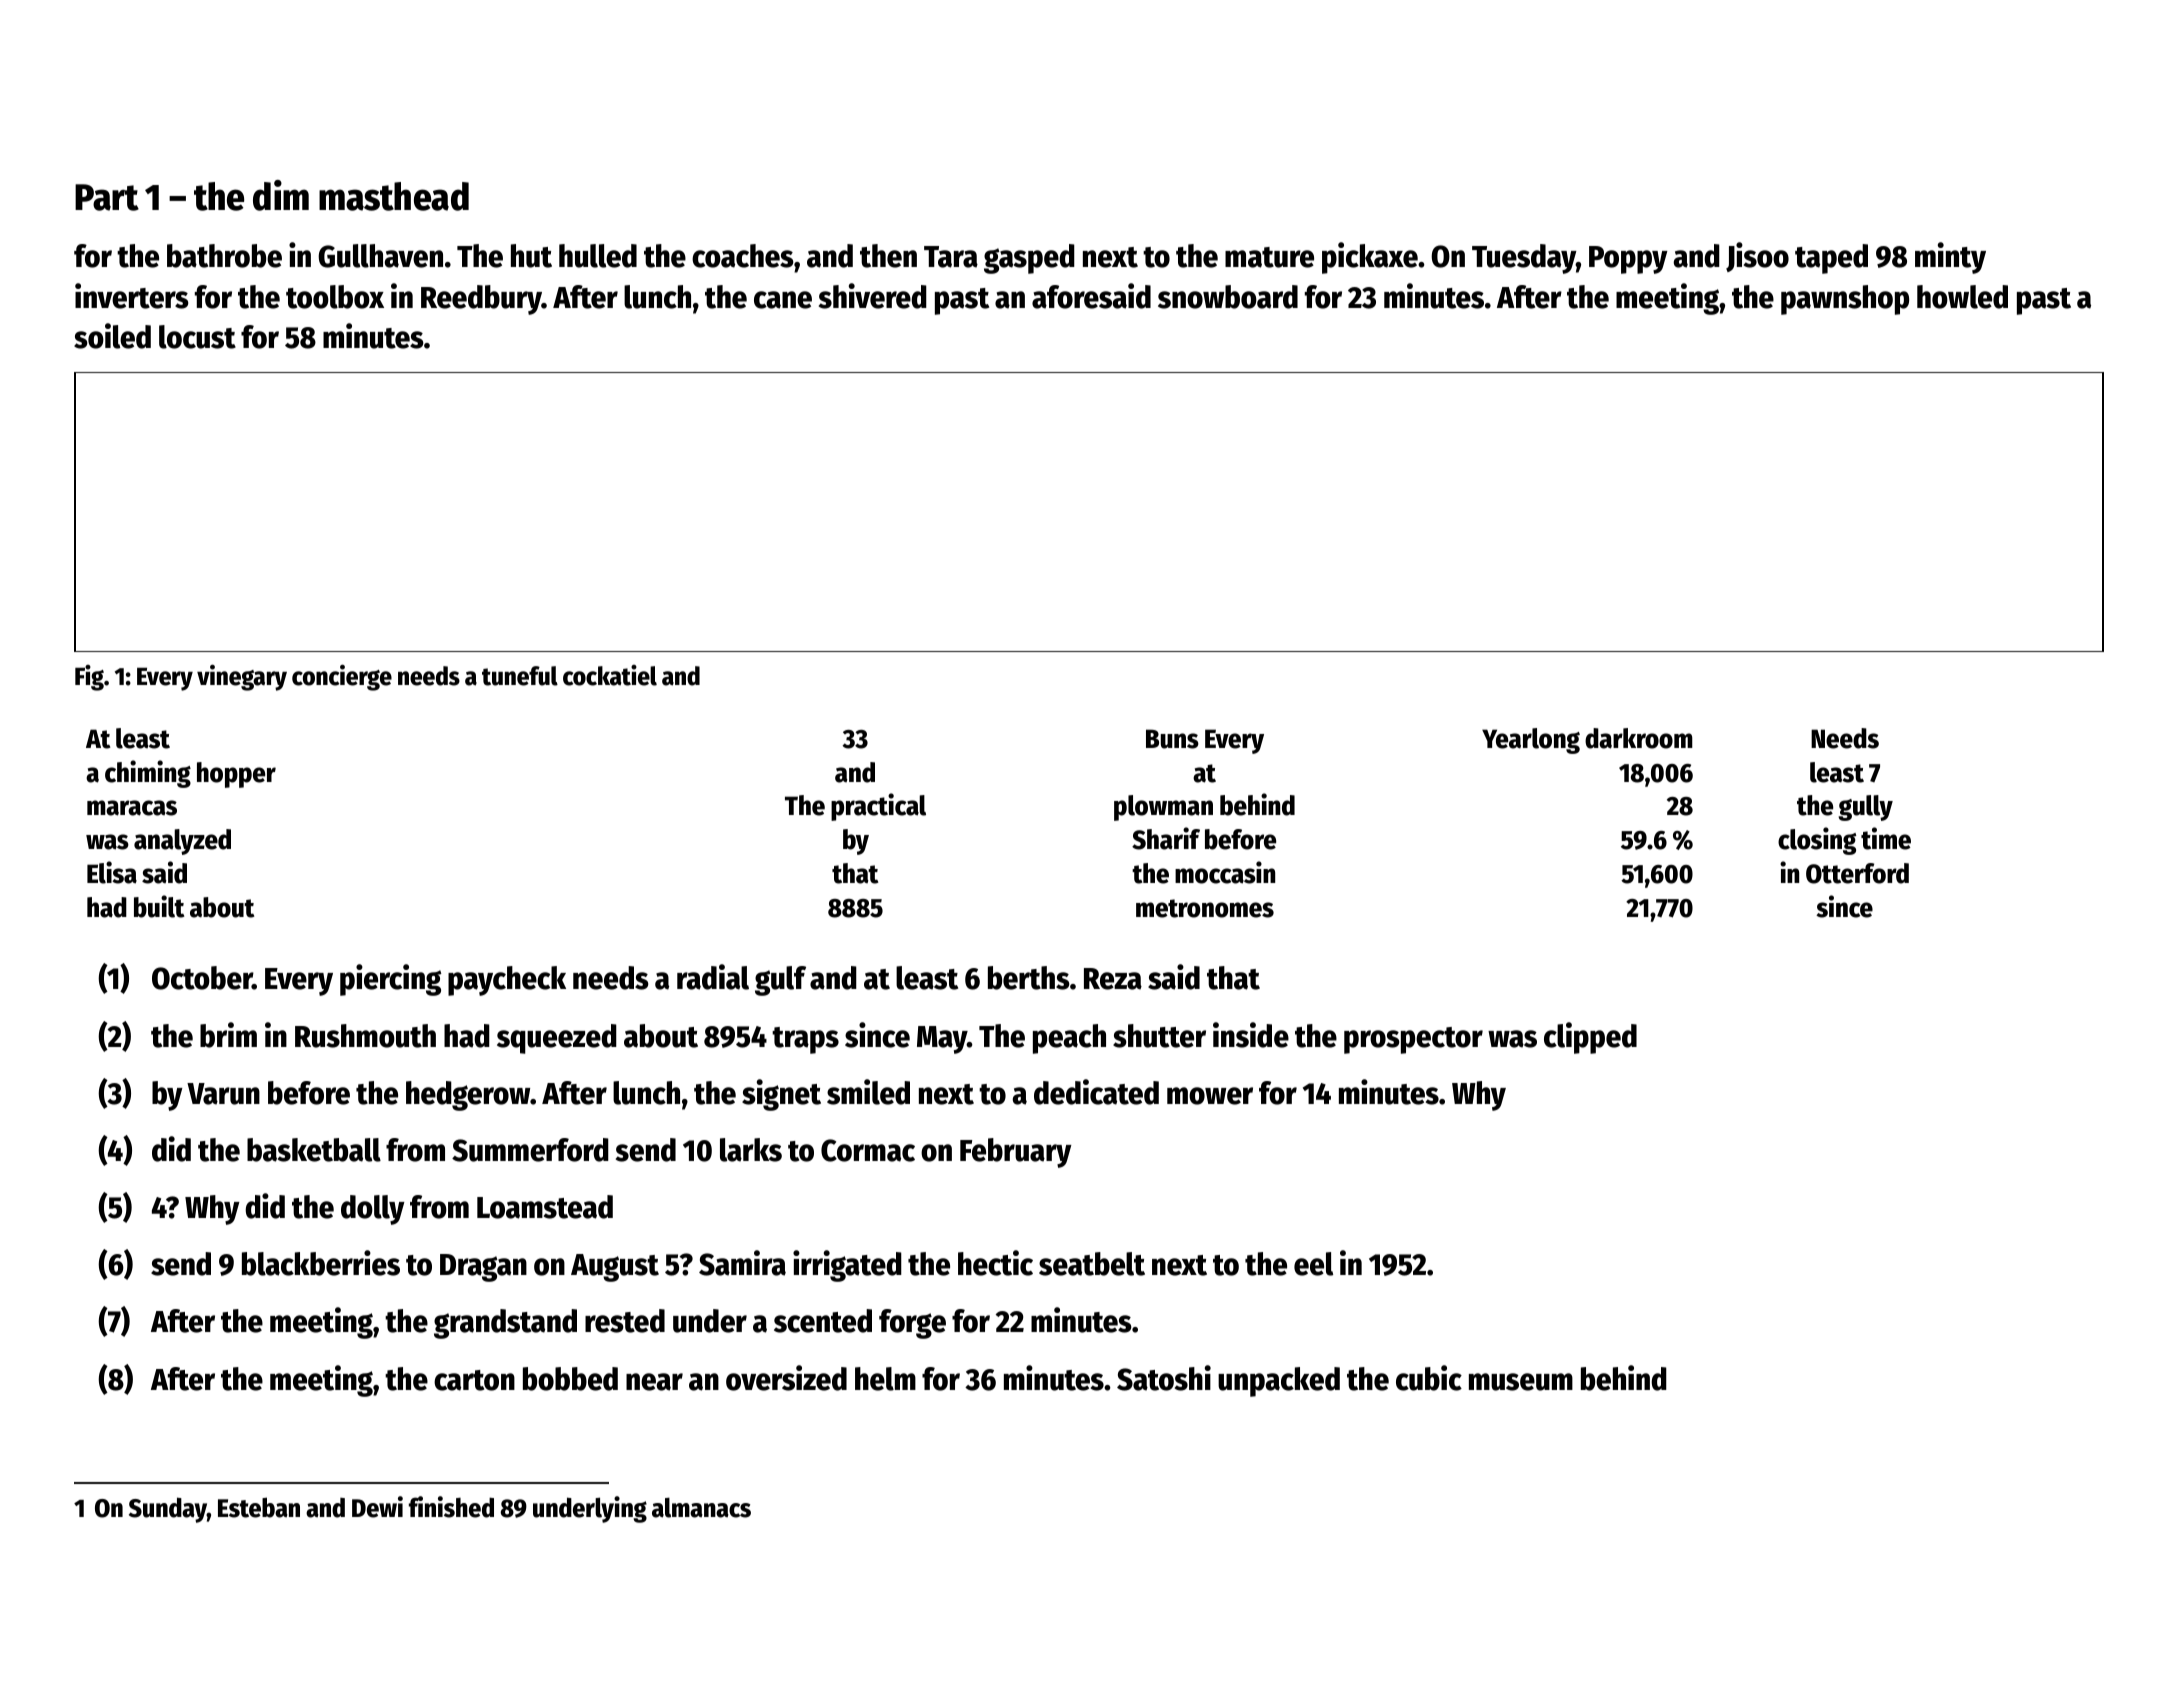 This page has width=2178, height=1683. I want to click on finished, so click(451, 1507).
